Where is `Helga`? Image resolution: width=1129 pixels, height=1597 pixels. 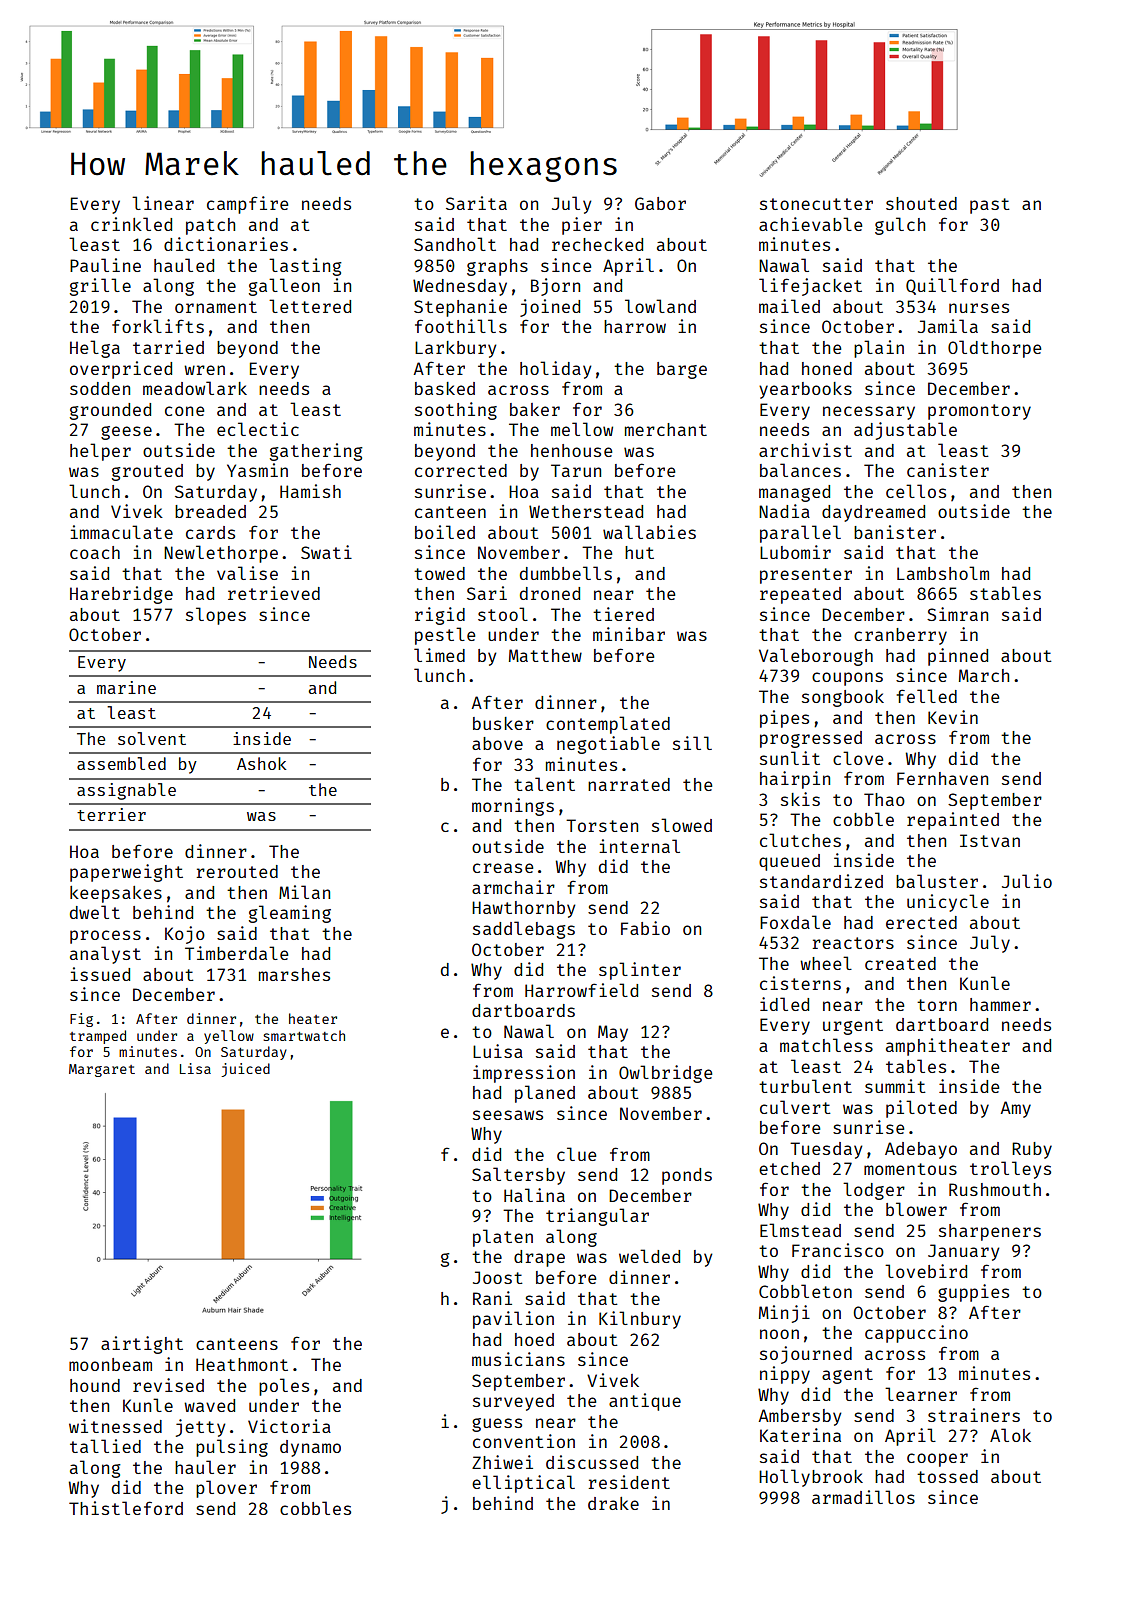
Helga is located at coordinates (95, 349).
